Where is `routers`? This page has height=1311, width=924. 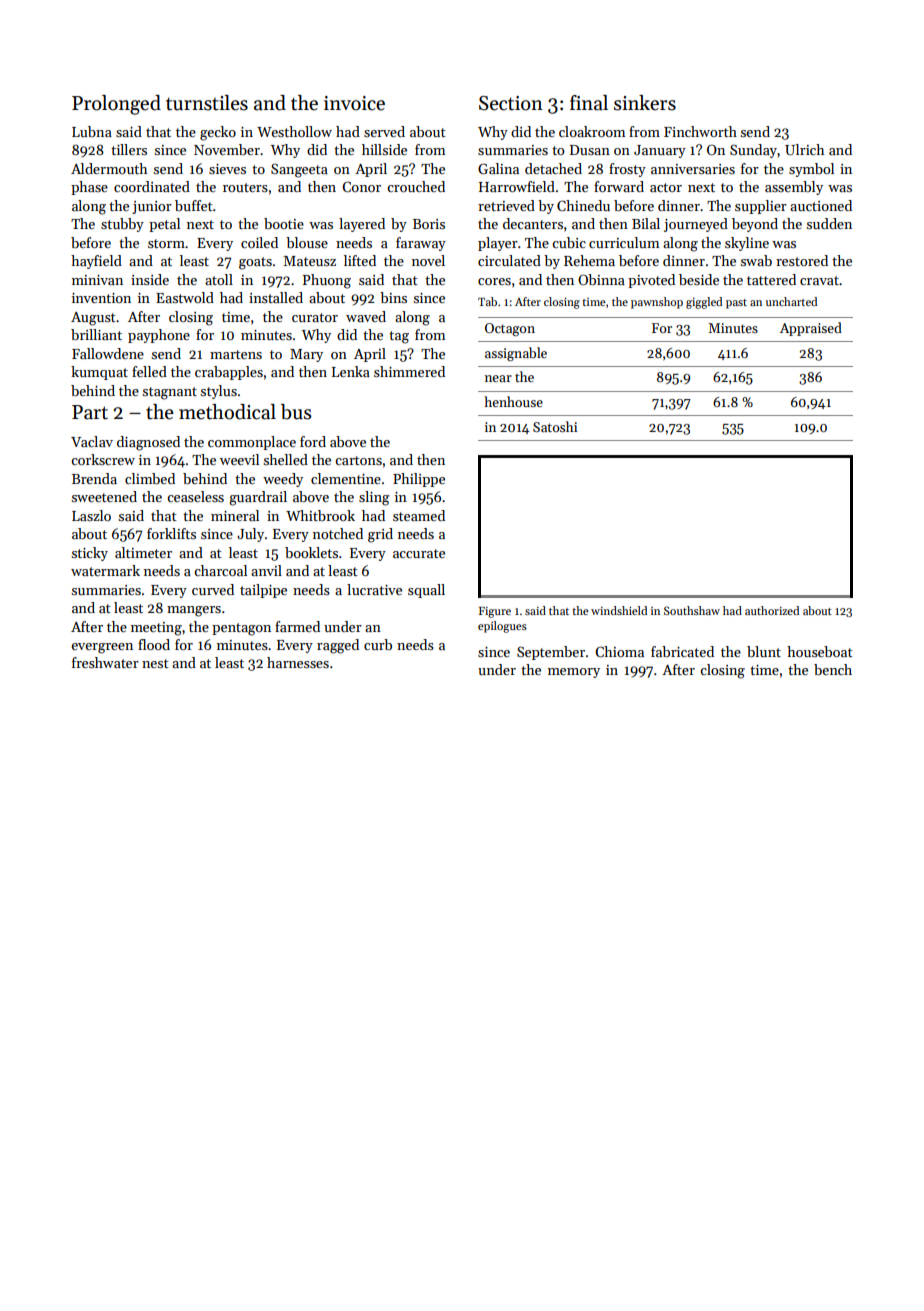
routers is located at coordinates (245, 187).
